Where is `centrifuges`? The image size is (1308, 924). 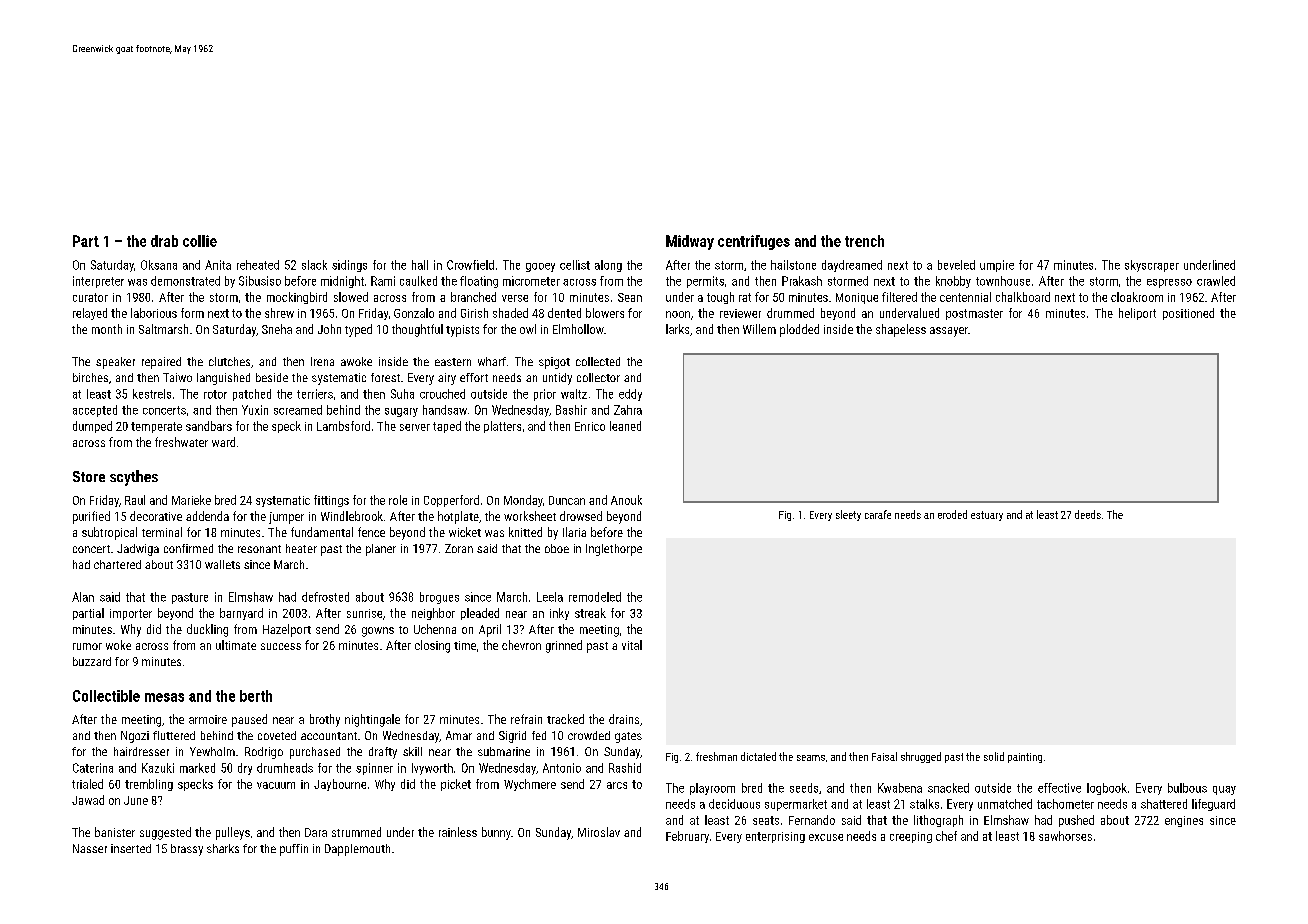
centrifuges is located at coordinates (754, 242).
